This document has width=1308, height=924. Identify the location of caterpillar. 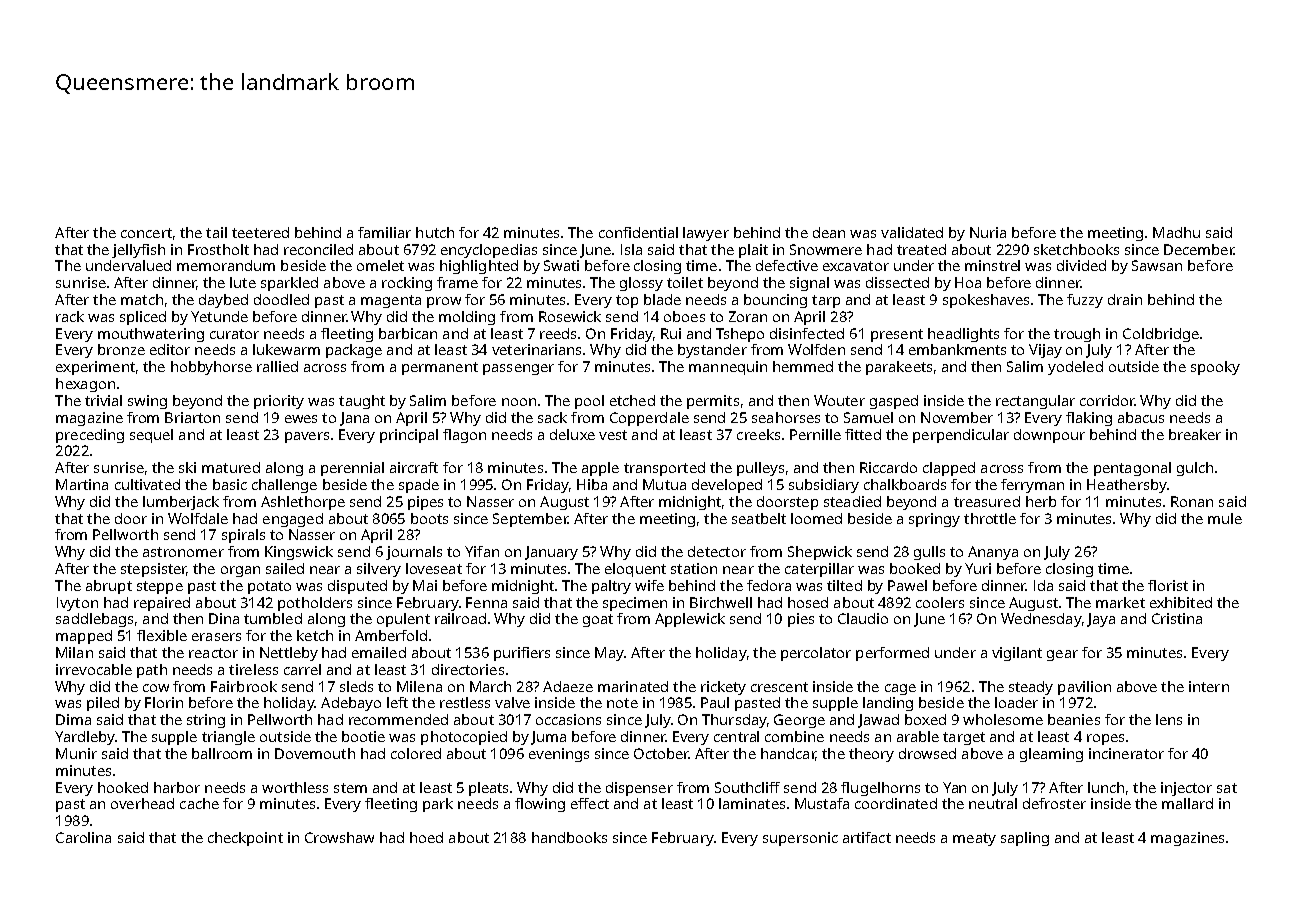
(819, 570).
